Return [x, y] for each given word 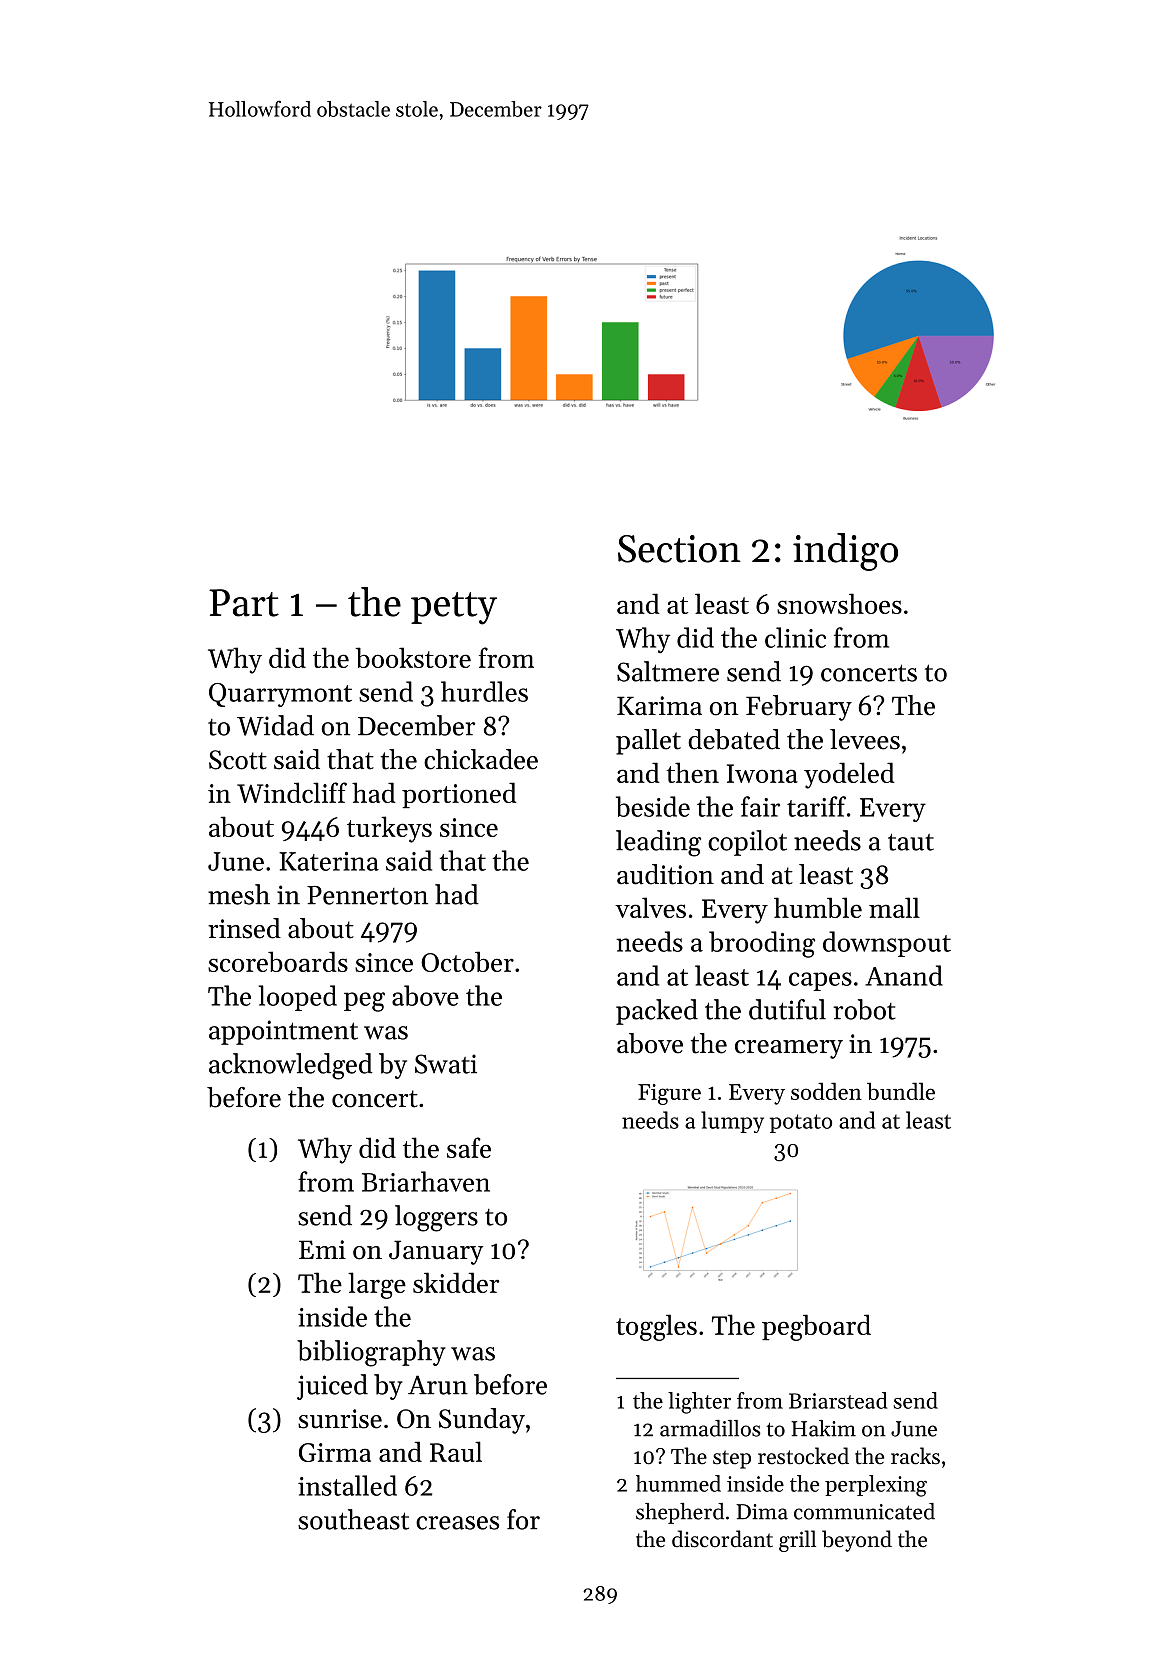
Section [679, 549]
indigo [845, 552]
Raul [456, 1451]
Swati [446, 1064]
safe [469, 1147]
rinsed [244, 928]
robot [865, 1009]
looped [297, 998]
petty [454, 608]
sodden [826, 1091]
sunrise [340, 1419]
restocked [803, 1456]
